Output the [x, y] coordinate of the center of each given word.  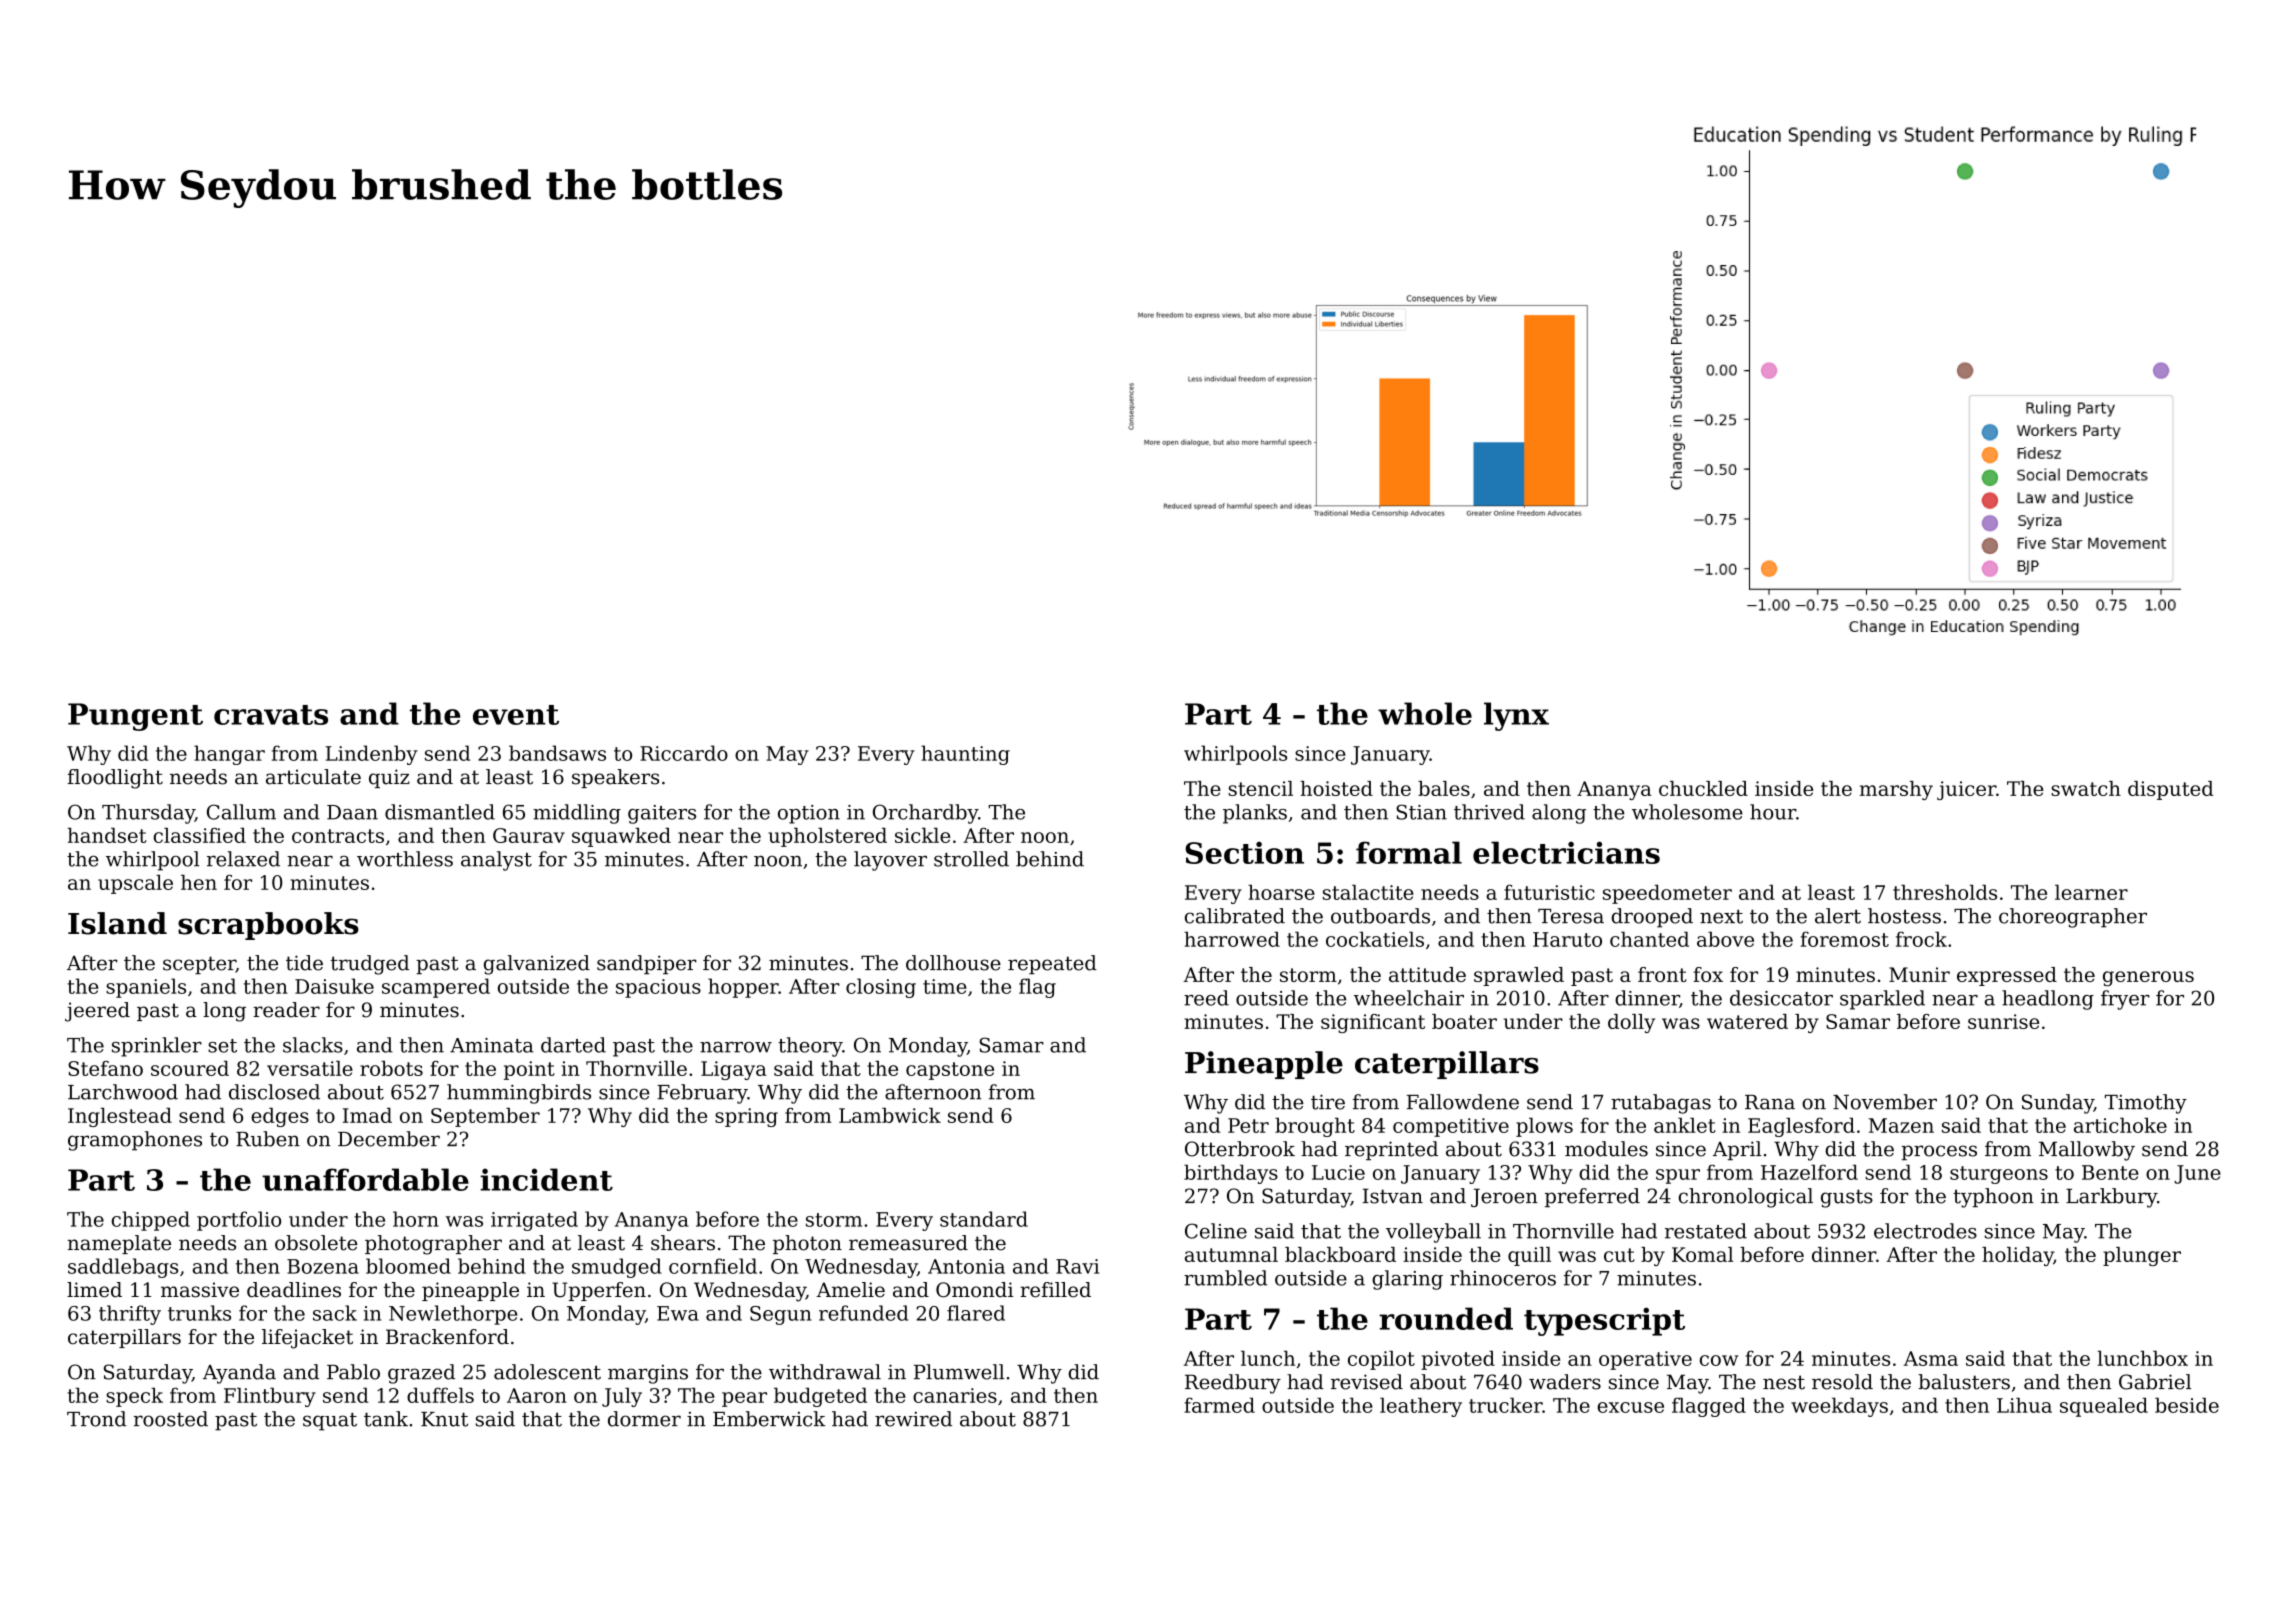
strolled [971, 859]
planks [1255, 814]
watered [1747, 1021]
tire [1328, 1102]
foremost [1845, 939]
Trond [96, 1419]
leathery [1421, 1407]
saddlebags [123, 1268]
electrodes [1925, 1231]
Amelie [850, 1290]
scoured [190, 1068]
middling [577, 814]
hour [1773, 812]
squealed [2104, 1407]
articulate [313, 777]
